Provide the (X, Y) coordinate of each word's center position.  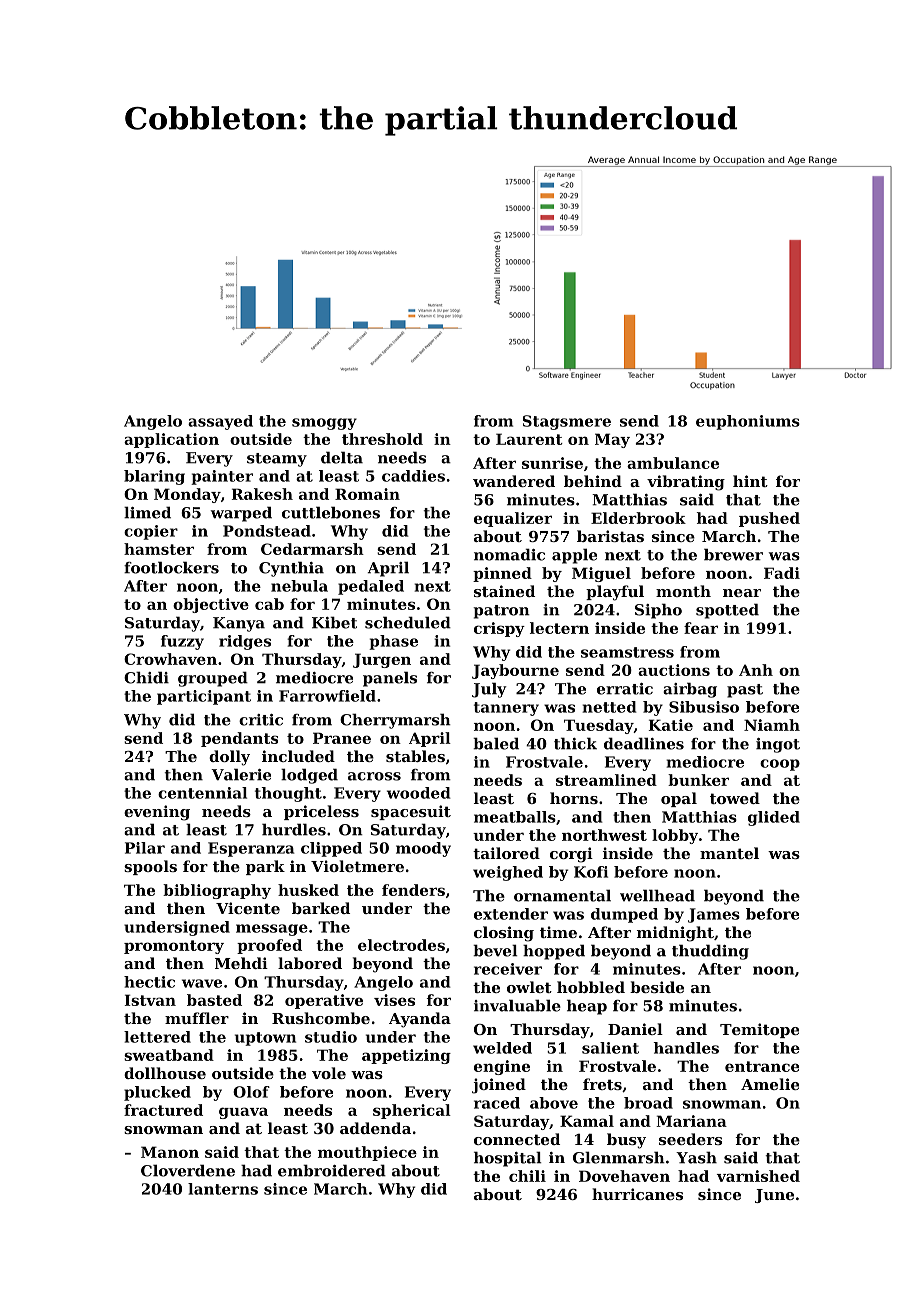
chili (527, 1176)
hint (750, 481)
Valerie (241, 774)
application (171, 440)
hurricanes (637, 1194)
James (714, 915)
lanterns (223, 1189)
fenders (413, 890)
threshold (382, 439)
